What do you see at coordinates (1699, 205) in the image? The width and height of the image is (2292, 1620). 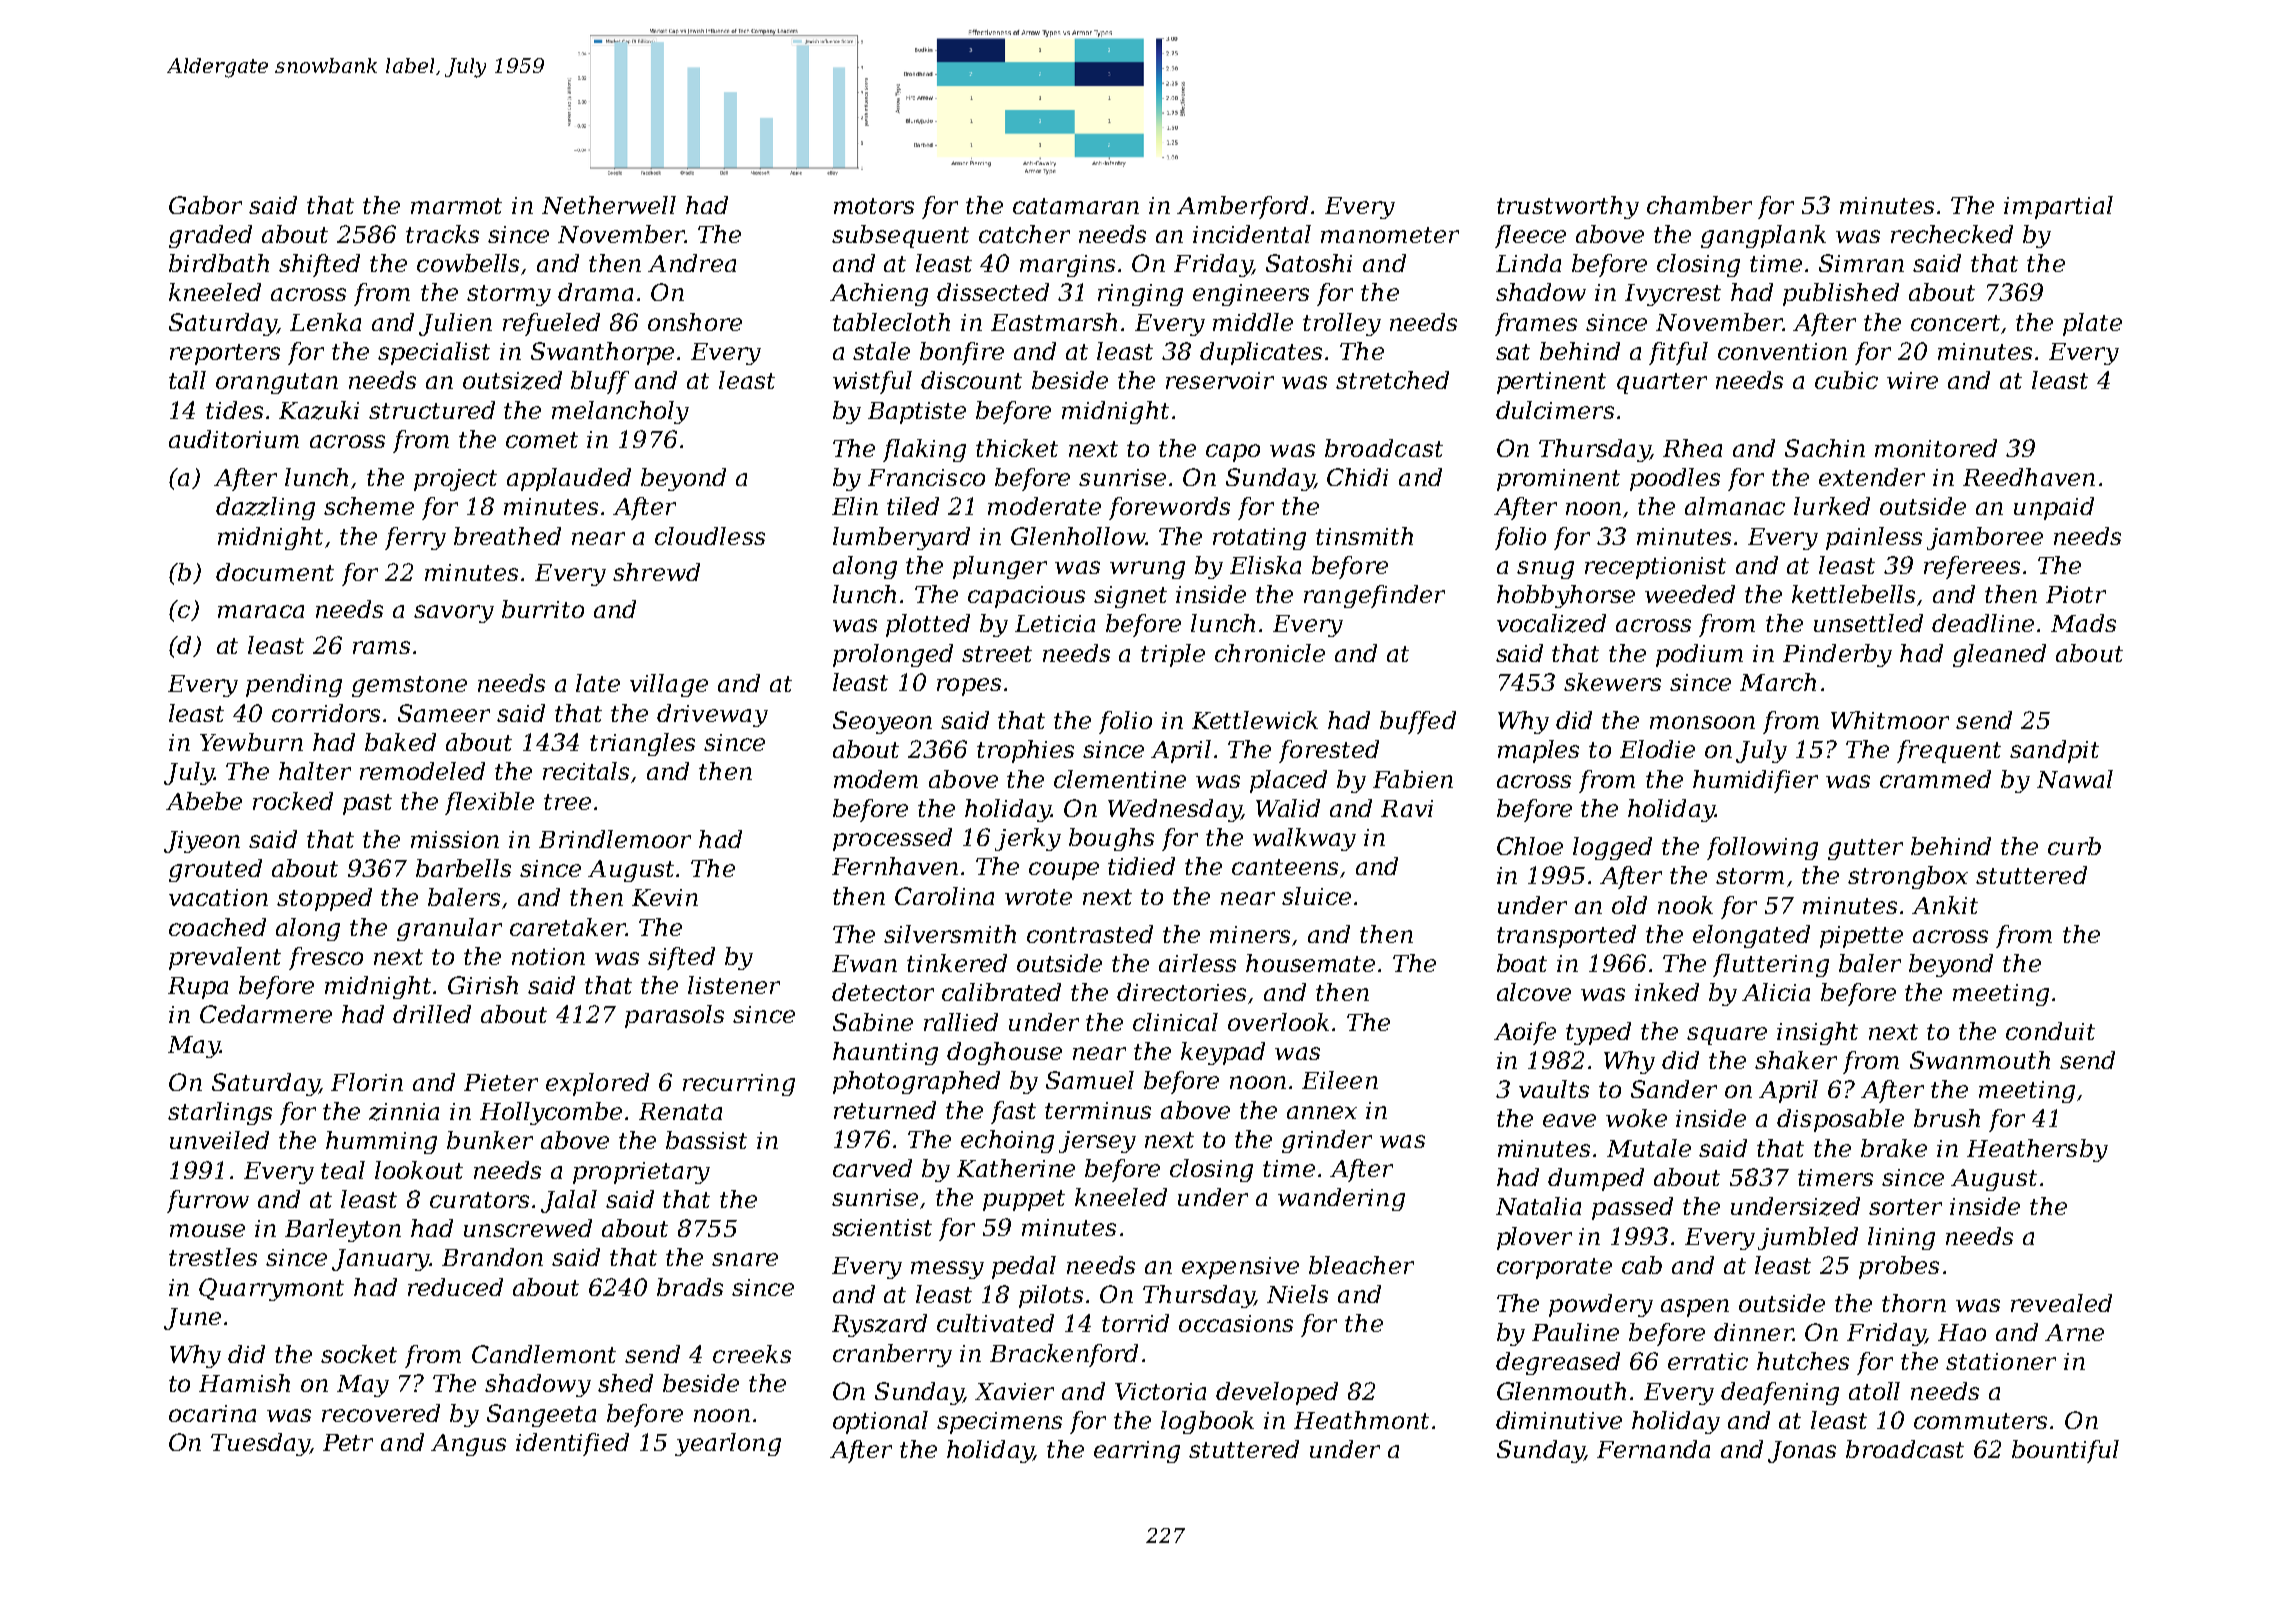 I see `chamber` at bounding box center [1699, 205].
